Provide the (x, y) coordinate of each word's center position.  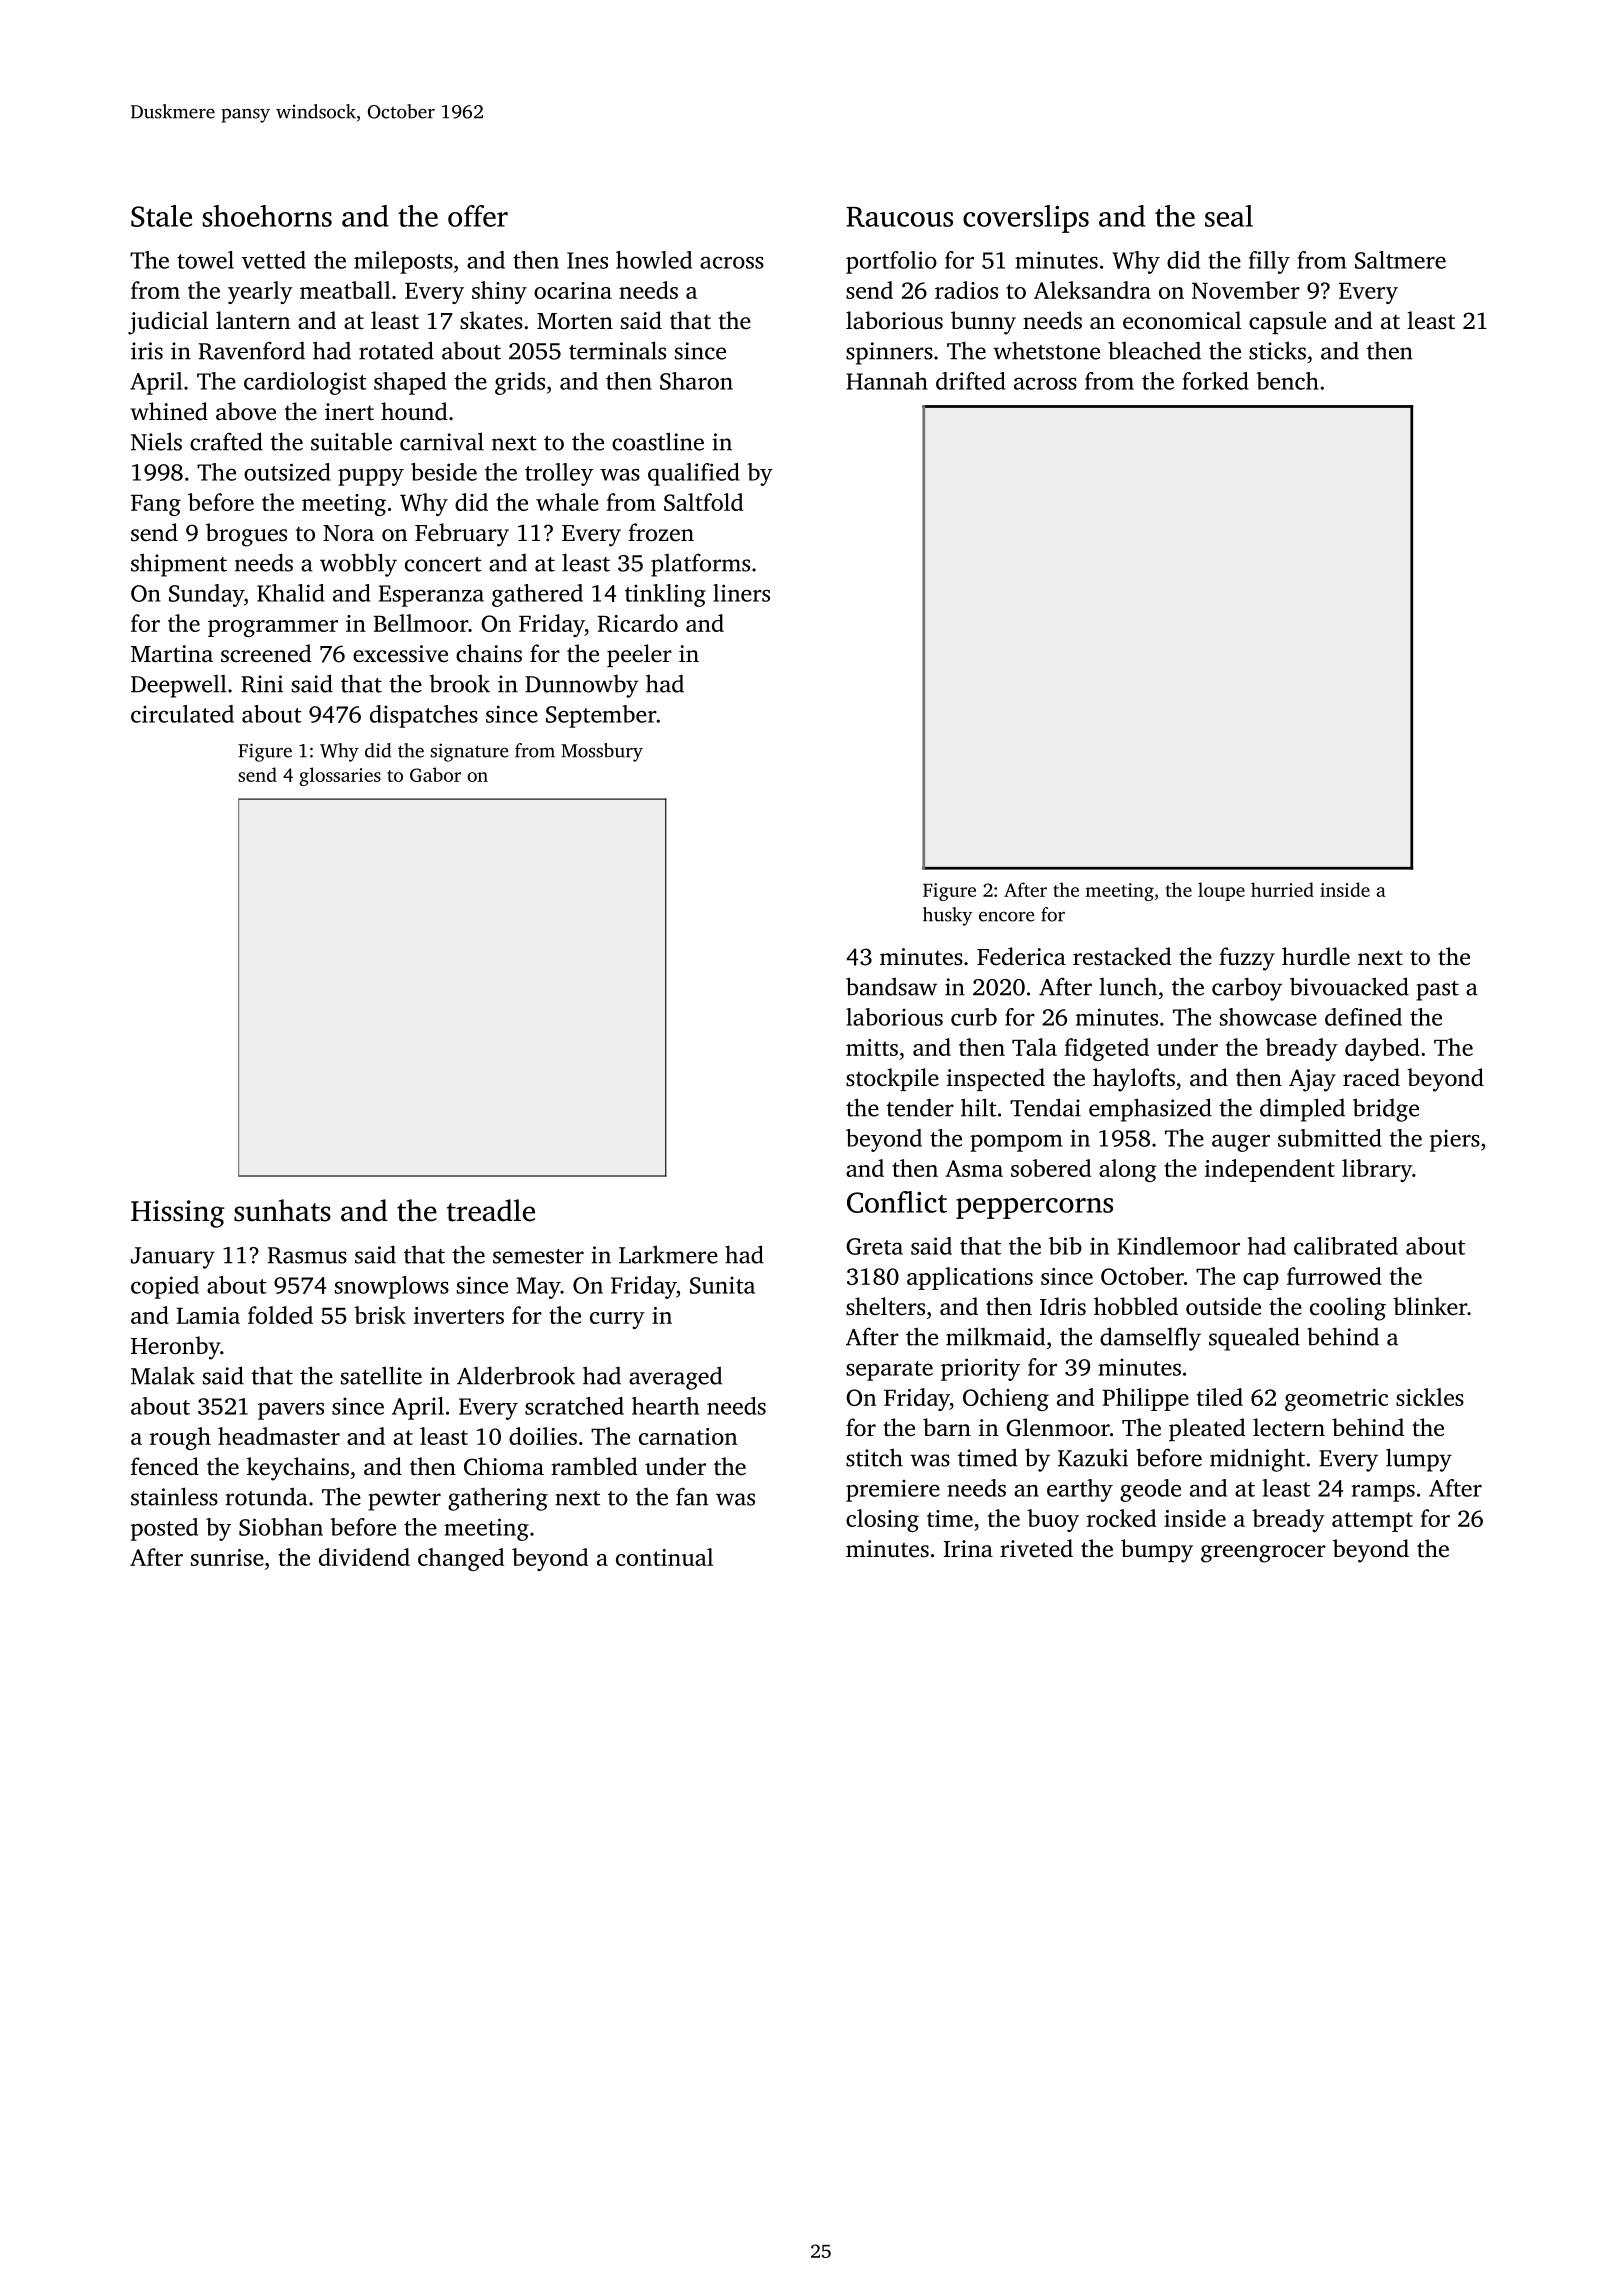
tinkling (665, 595)
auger (1241, 1143)
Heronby (175, 1348)
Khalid (291, 593)
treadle (491, 1210)
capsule (1287, 322)
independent (1270, 1170)
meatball (345, 290)
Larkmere (668, 1254)
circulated (182, 714)
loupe (1221, 891)
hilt (979, 1107)
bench (1287, 381)
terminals (617, 350)
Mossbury (602, 752)
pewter (404, 1501)
